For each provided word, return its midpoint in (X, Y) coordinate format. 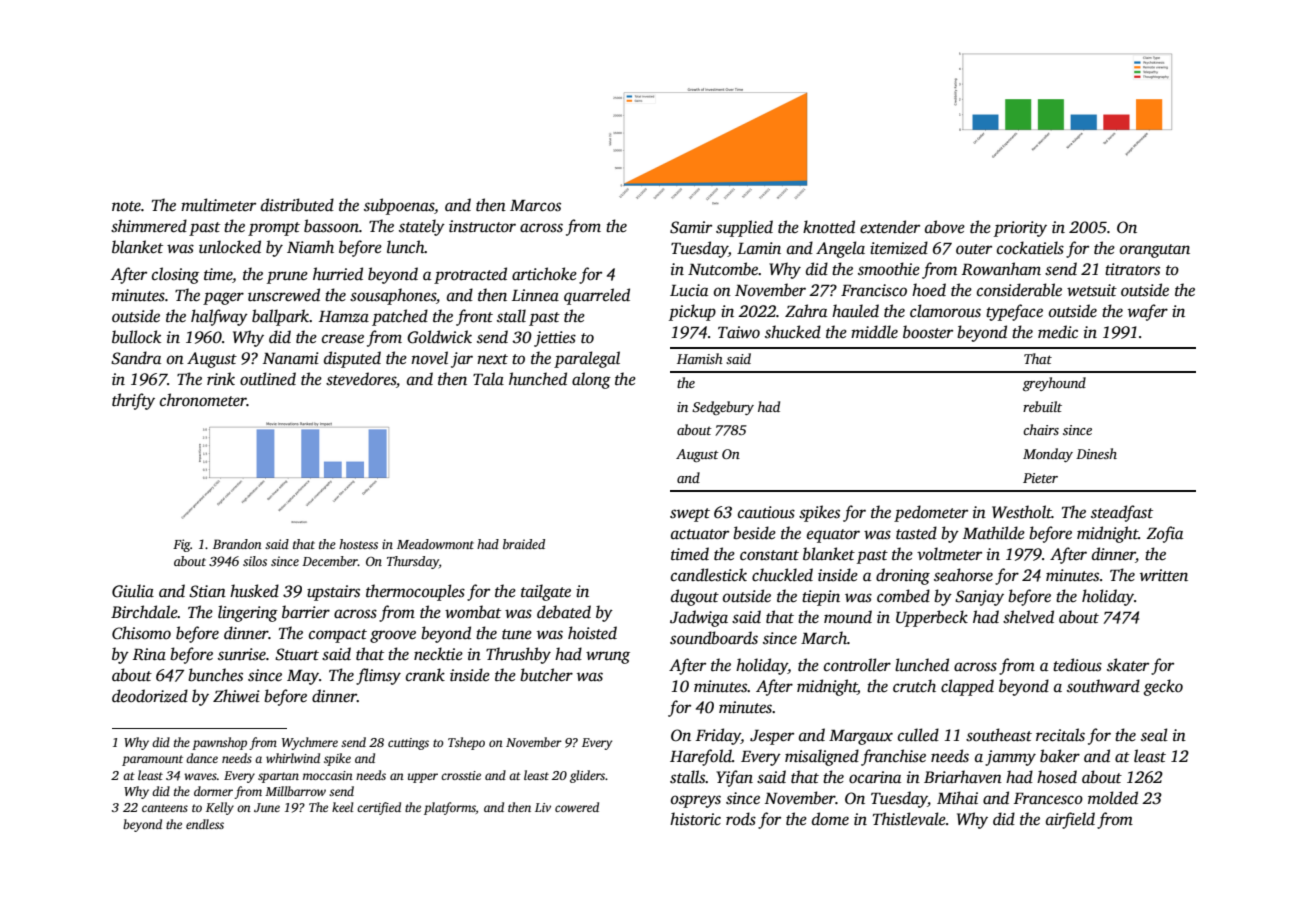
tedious (1077, 665)
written (1164, 575)
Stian (207, 591)
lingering (248, 613)
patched (400, 317)
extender (890, 227)
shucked (793, 332)
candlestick (709, 575)
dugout (695, 597)
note (126, 206)
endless (205, 824)
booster (928, 332)
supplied (744, 228)
